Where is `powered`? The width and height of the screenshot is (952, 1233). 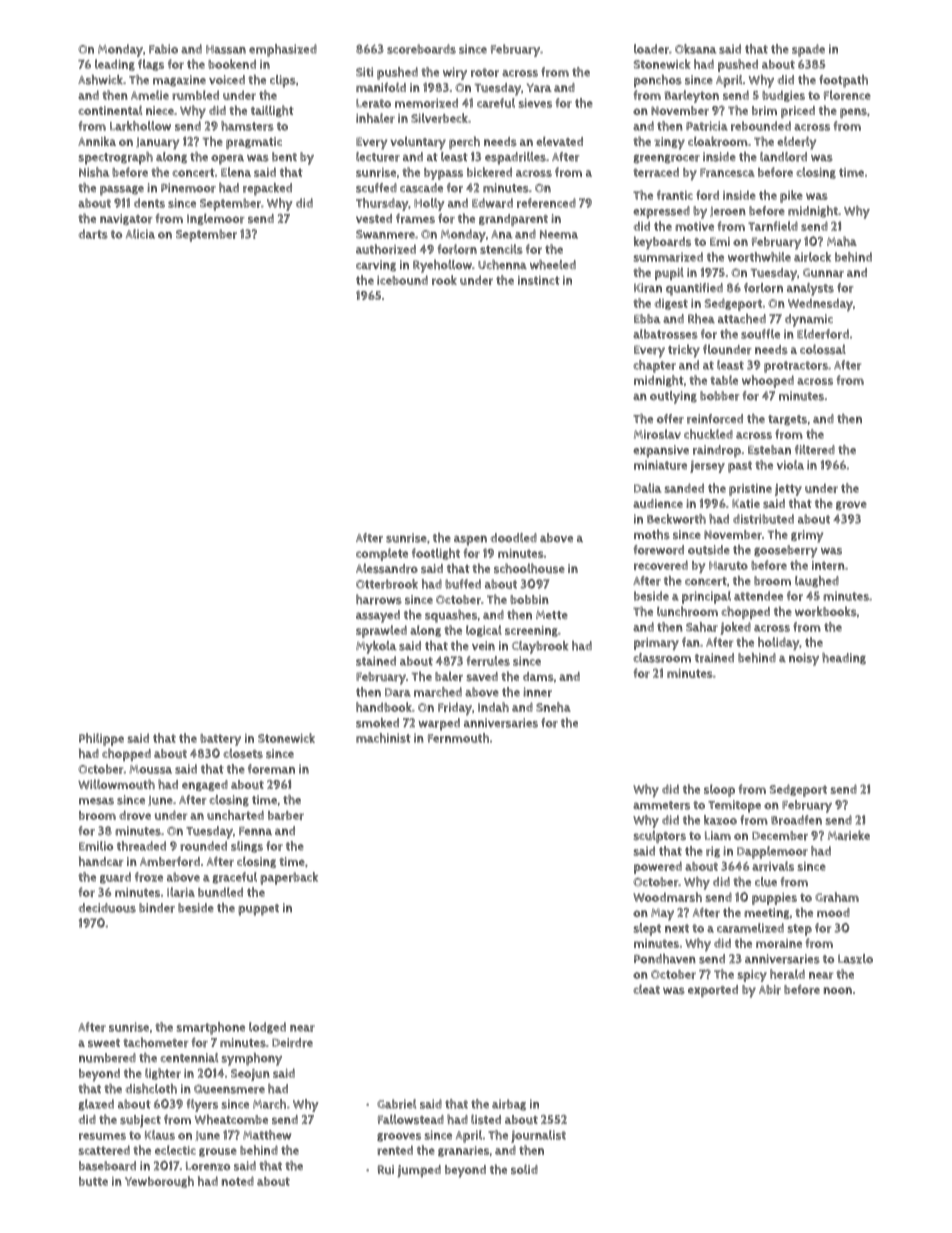
powered is located at coordinates (658, 867).
